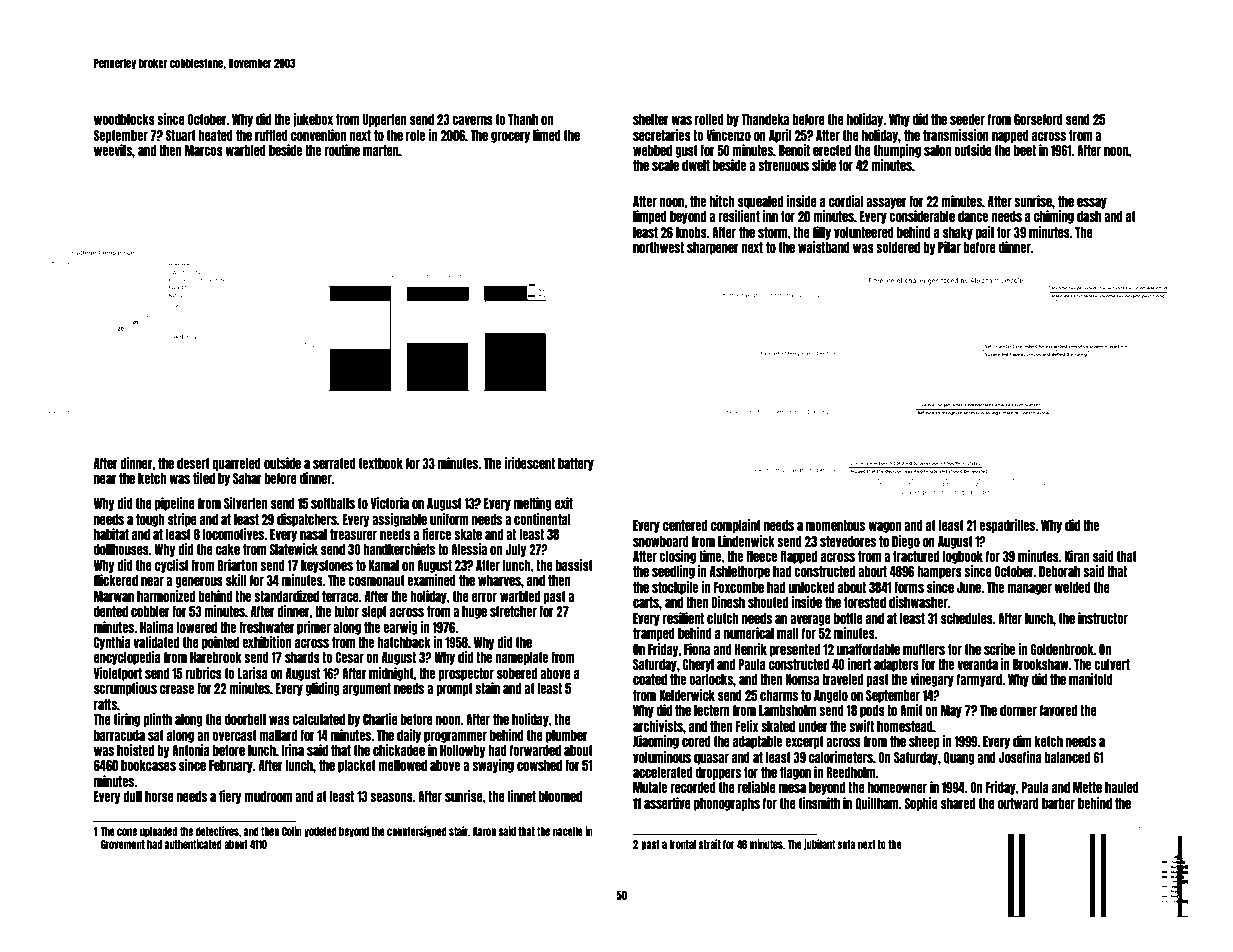 This page has width=1233, height=952. I want to click on yodeled, so click(320, 832).
